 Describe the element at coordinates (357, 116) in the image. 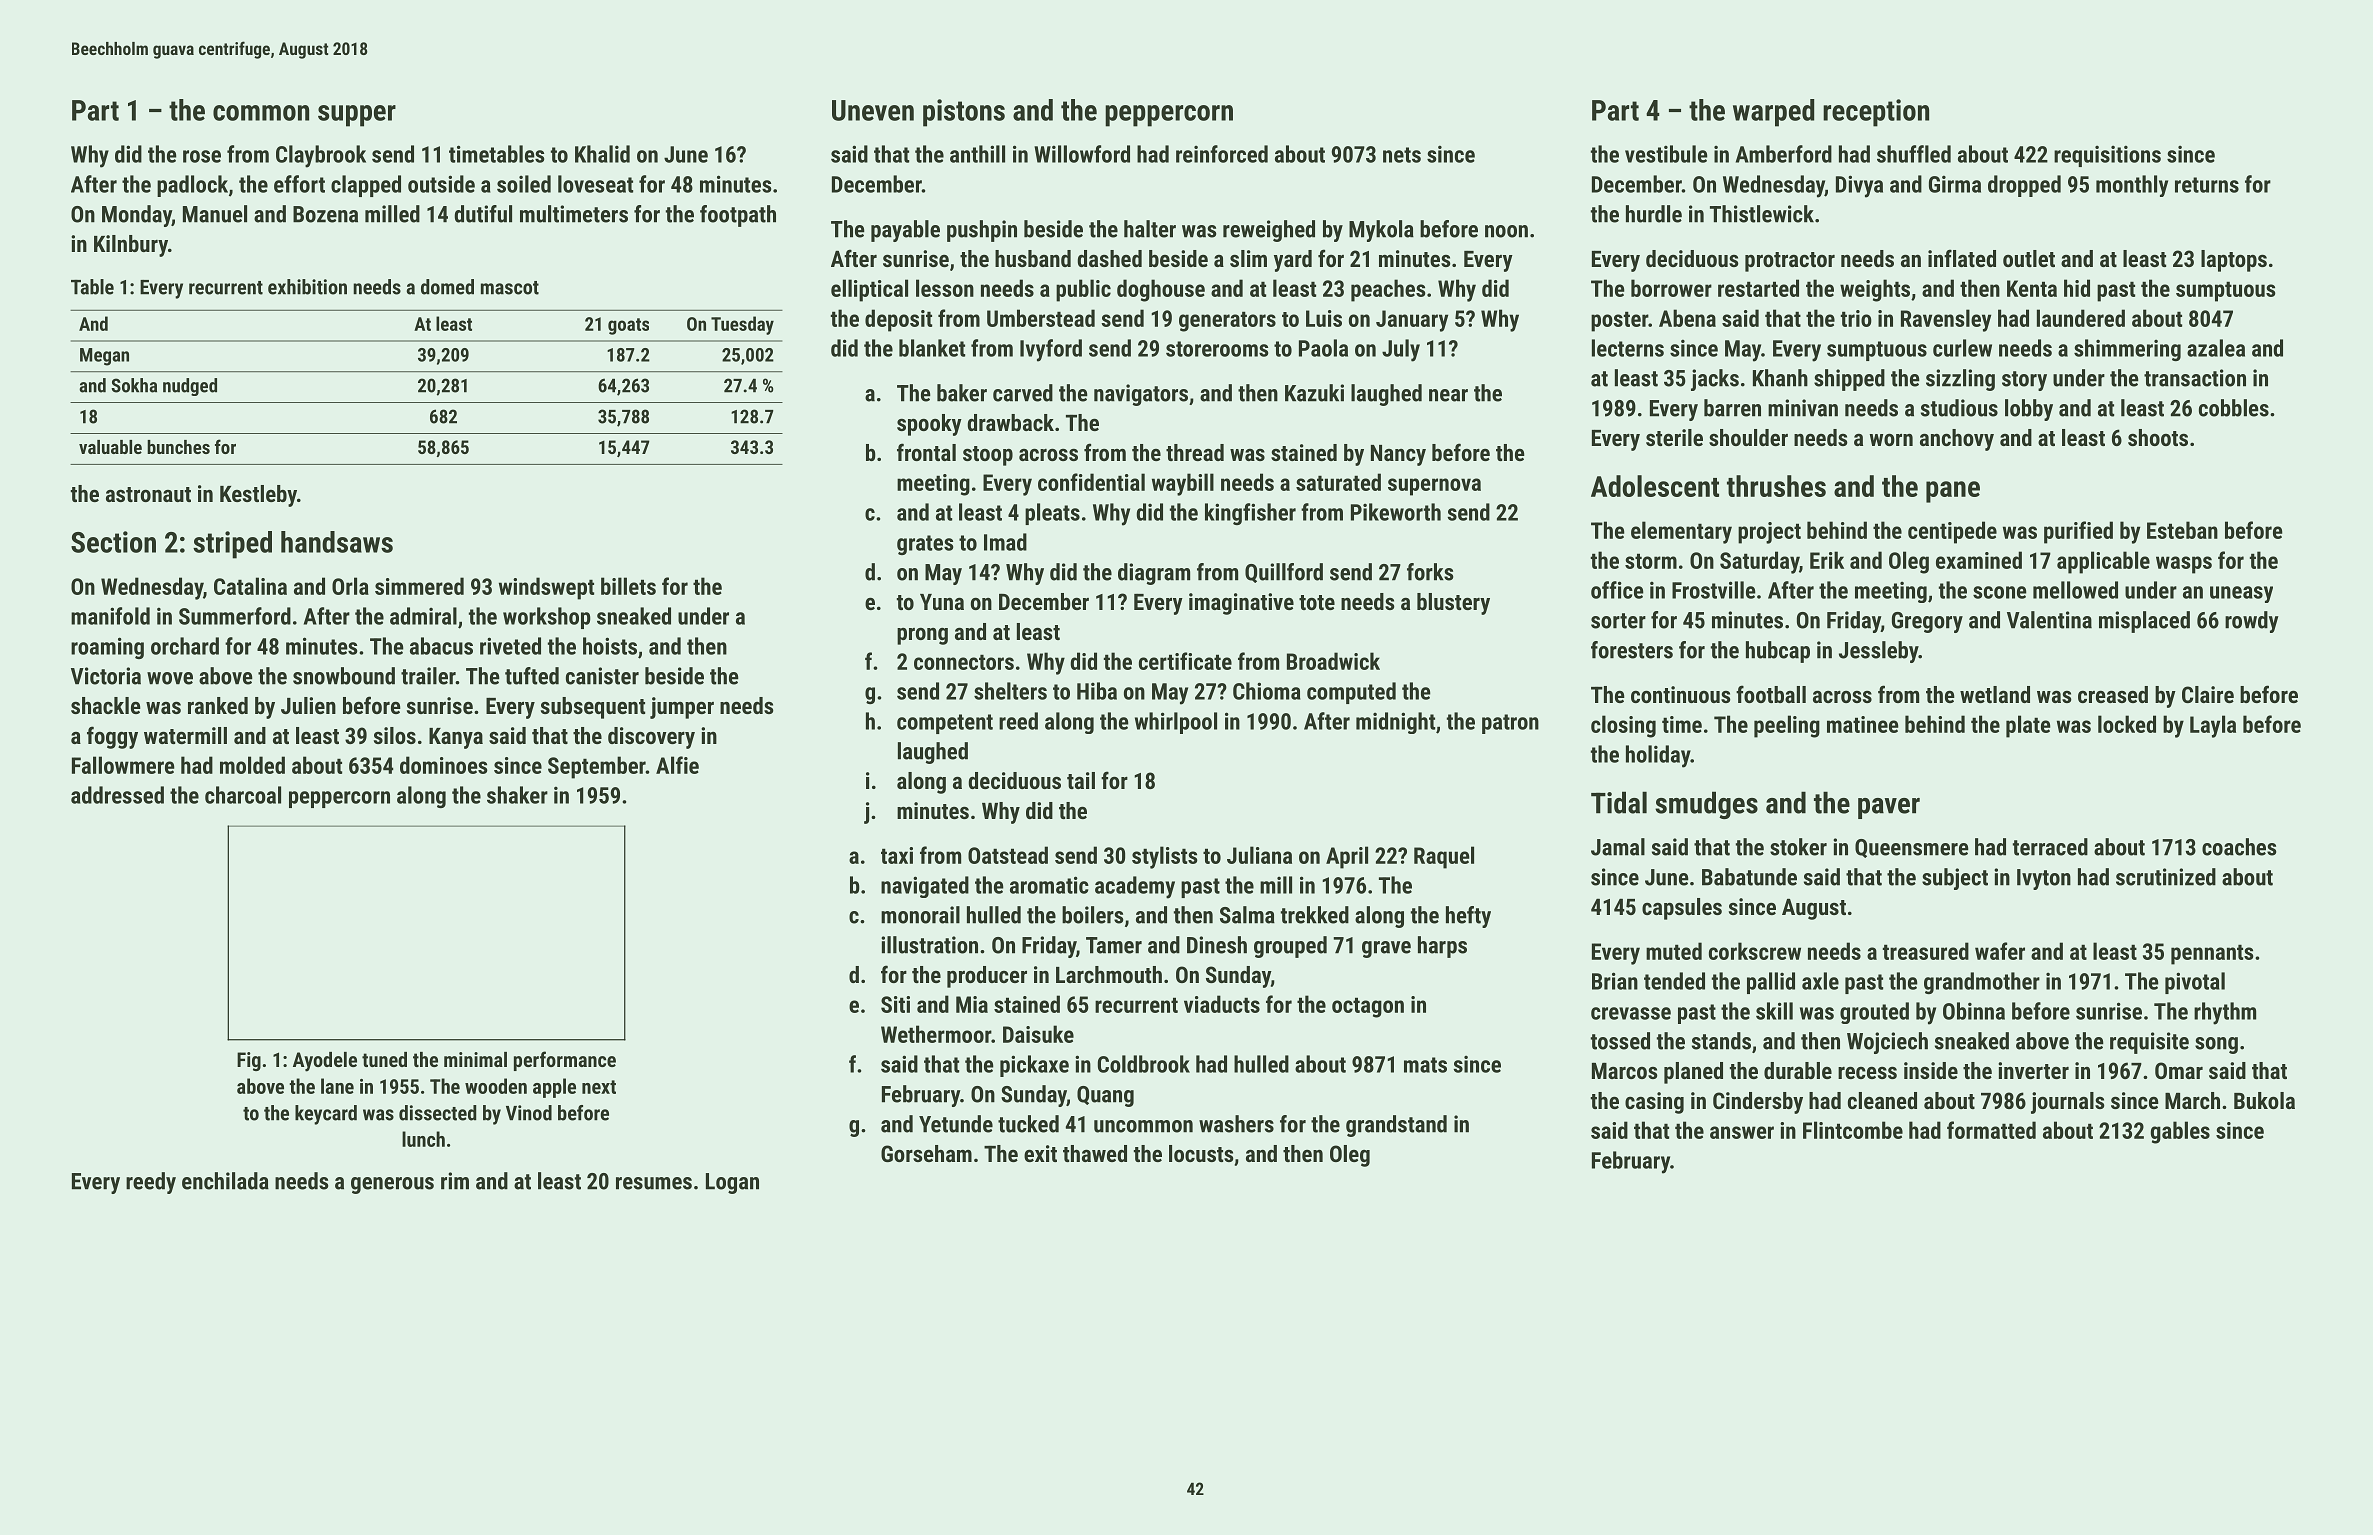

I see `supper` at that location.
